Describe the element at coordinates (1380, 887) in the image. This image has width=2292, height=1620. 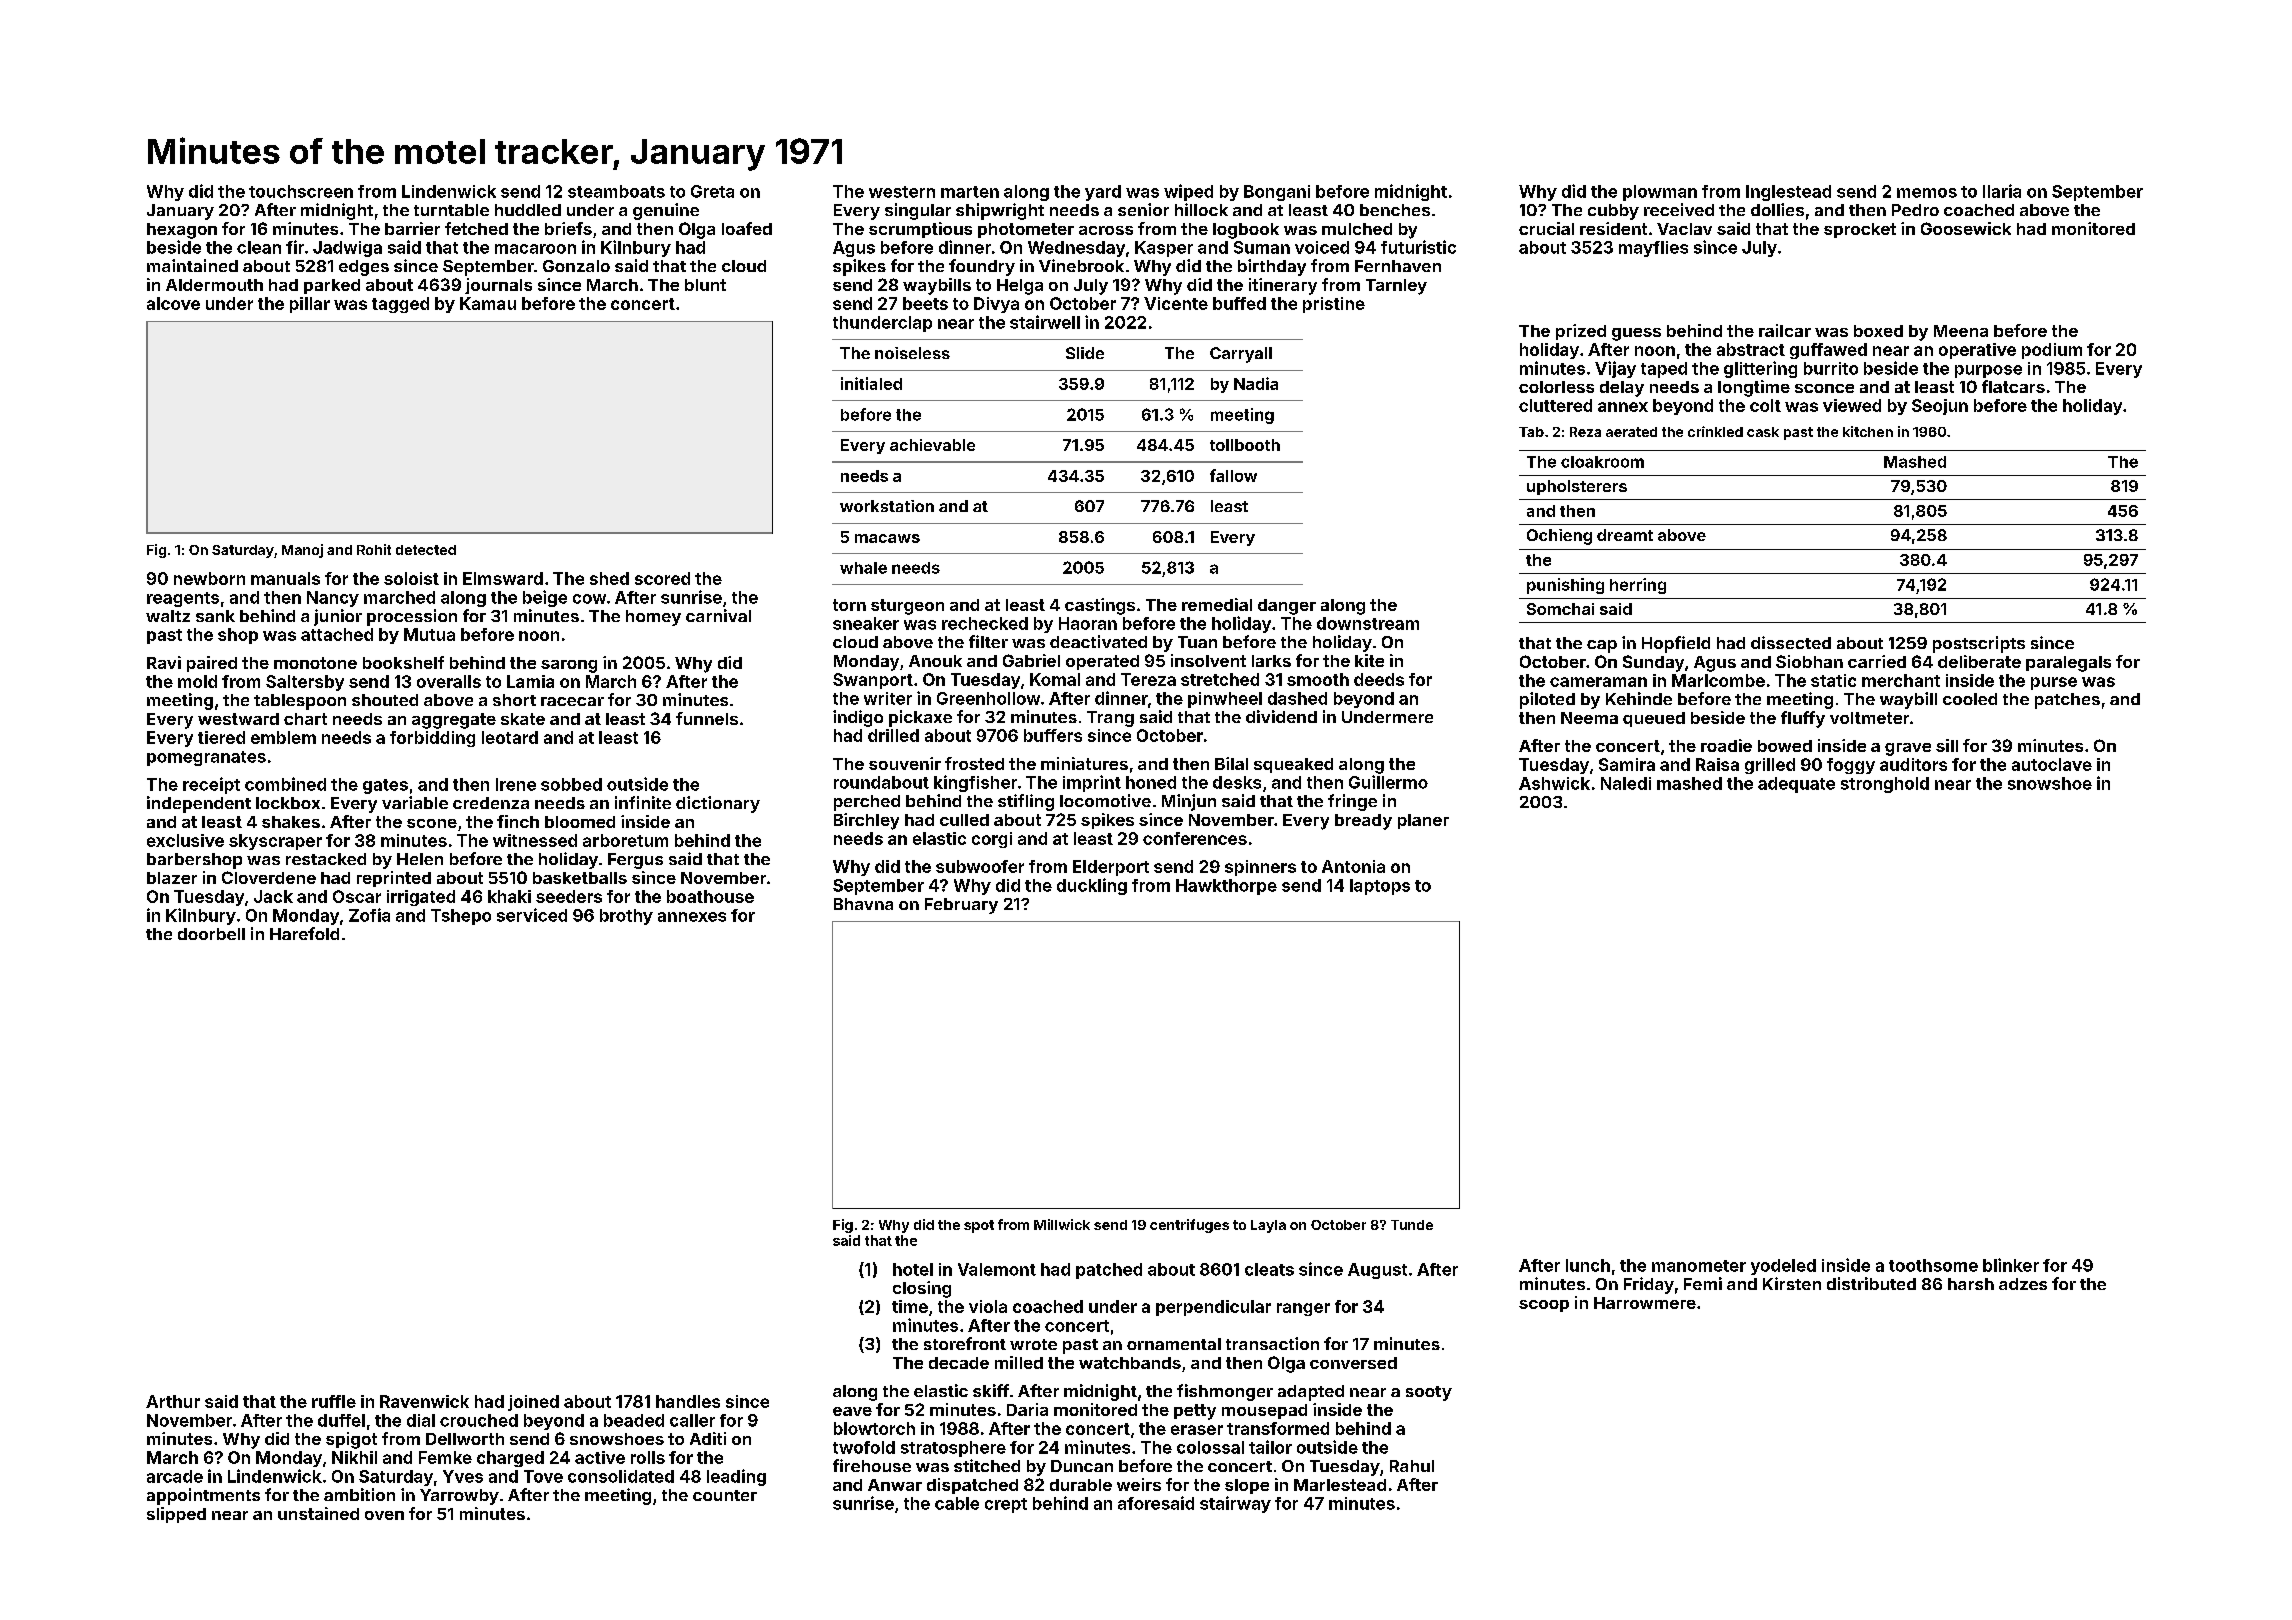
I see `laptops` at that location.
